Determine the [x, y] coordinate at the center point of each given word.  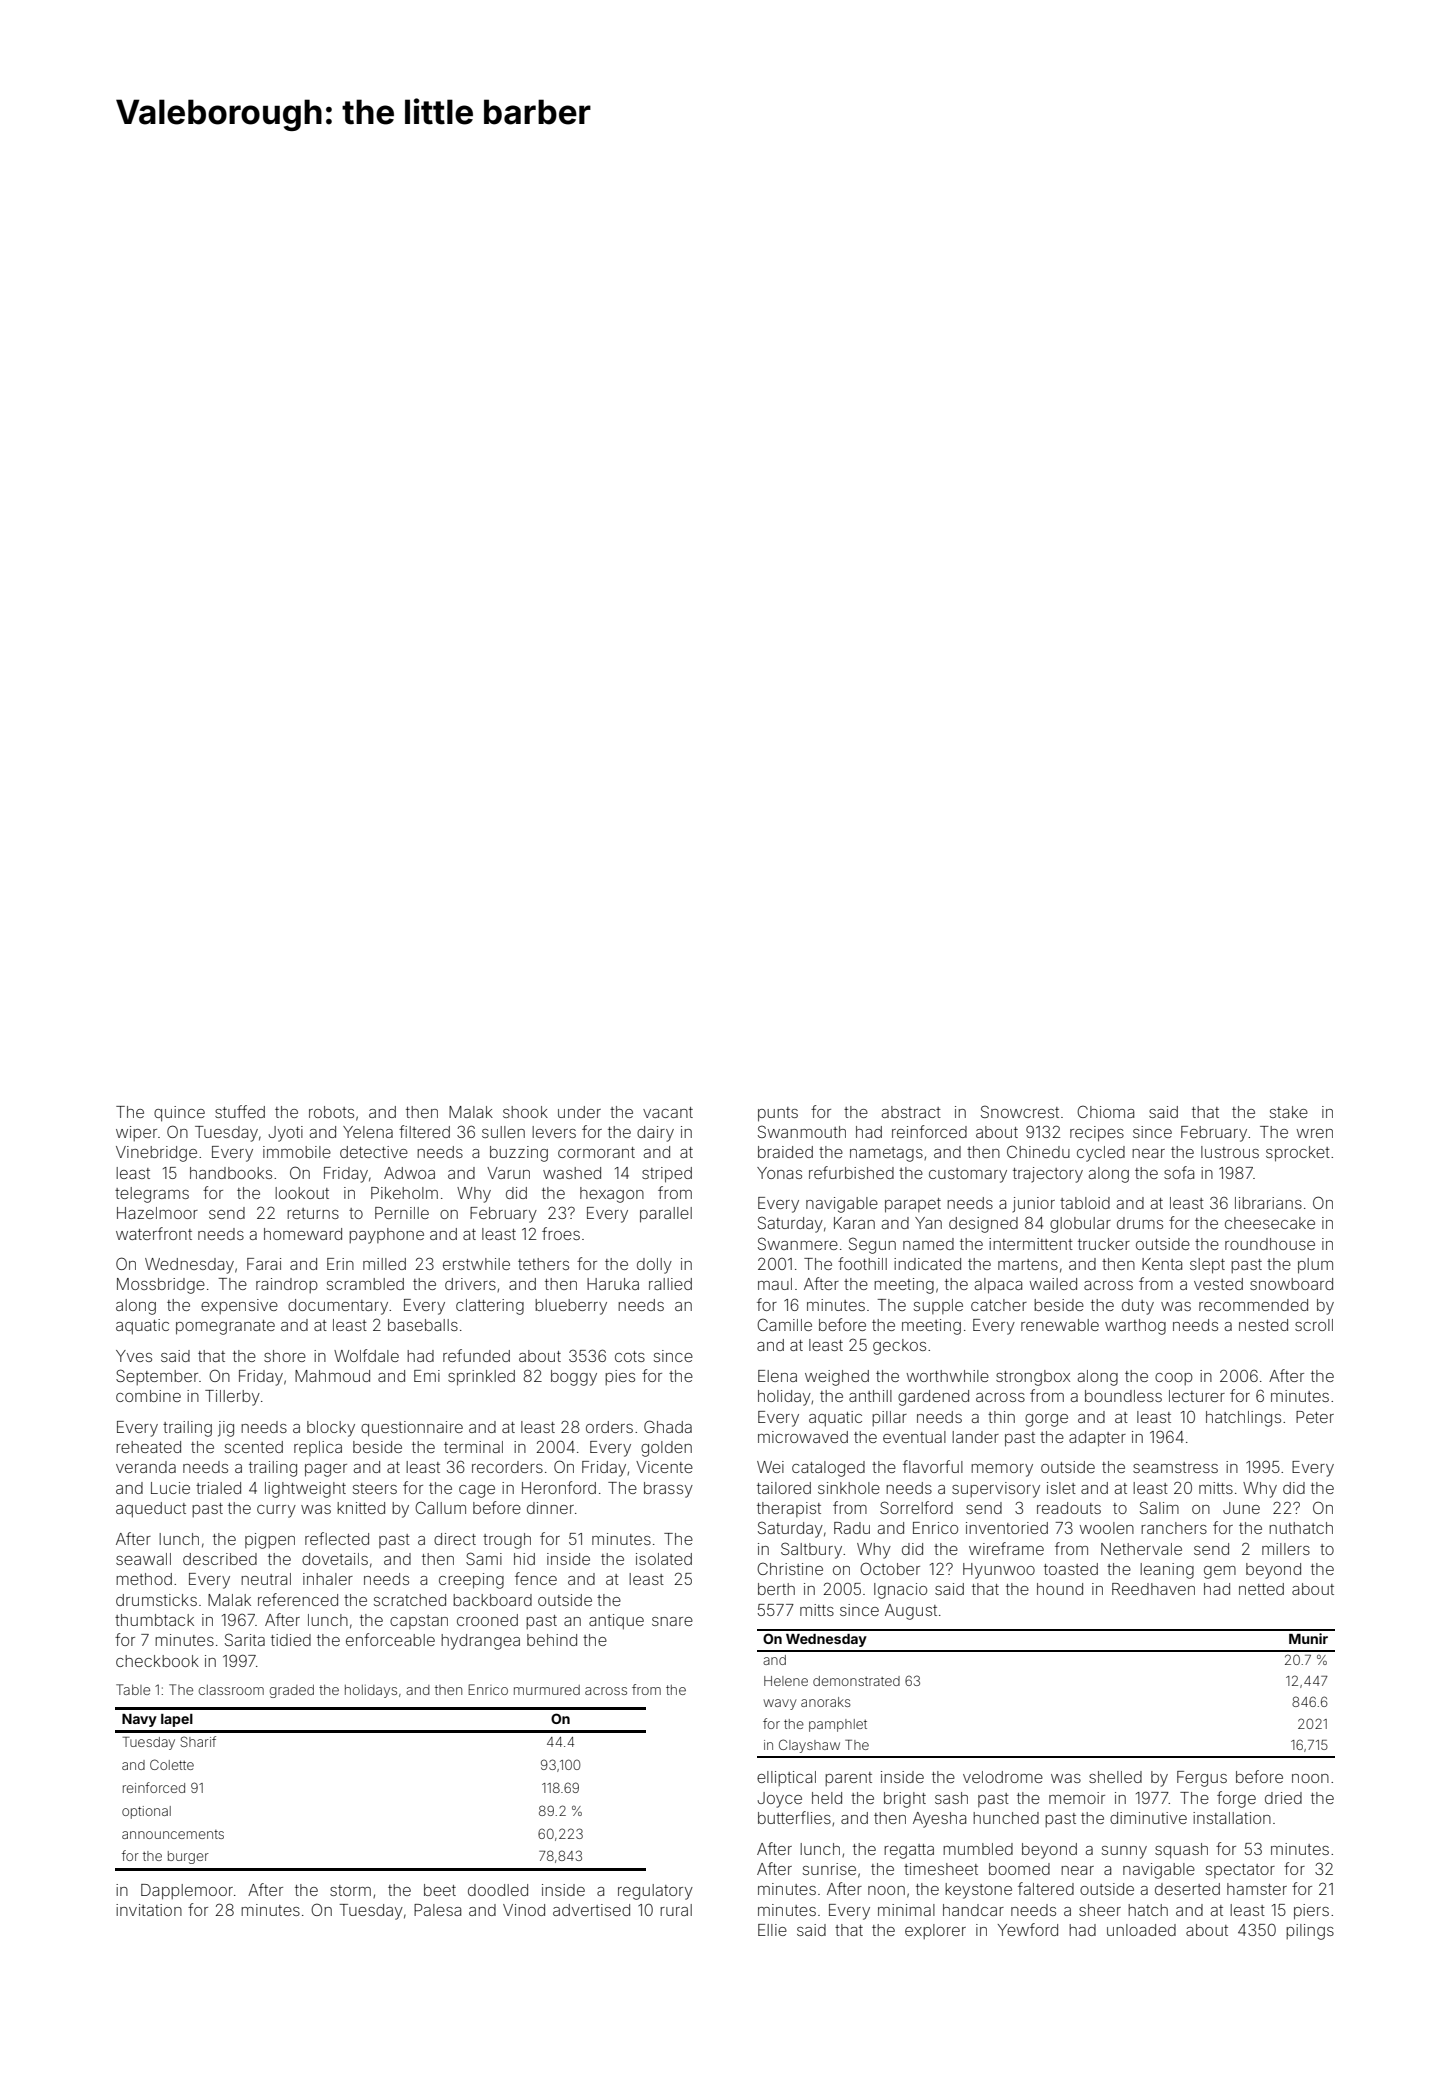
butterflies [794, 1817]
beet [440, 1890]
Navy [139, 1720]
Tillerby [232, 1398]
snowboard [1291, 1284]
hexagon [612, 1195]
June [1241, 1508]
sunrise [829, 1869]
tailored [784, 1488]
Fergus [1202, 1779]
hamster [1257, 1889]
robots [331, 1112]
